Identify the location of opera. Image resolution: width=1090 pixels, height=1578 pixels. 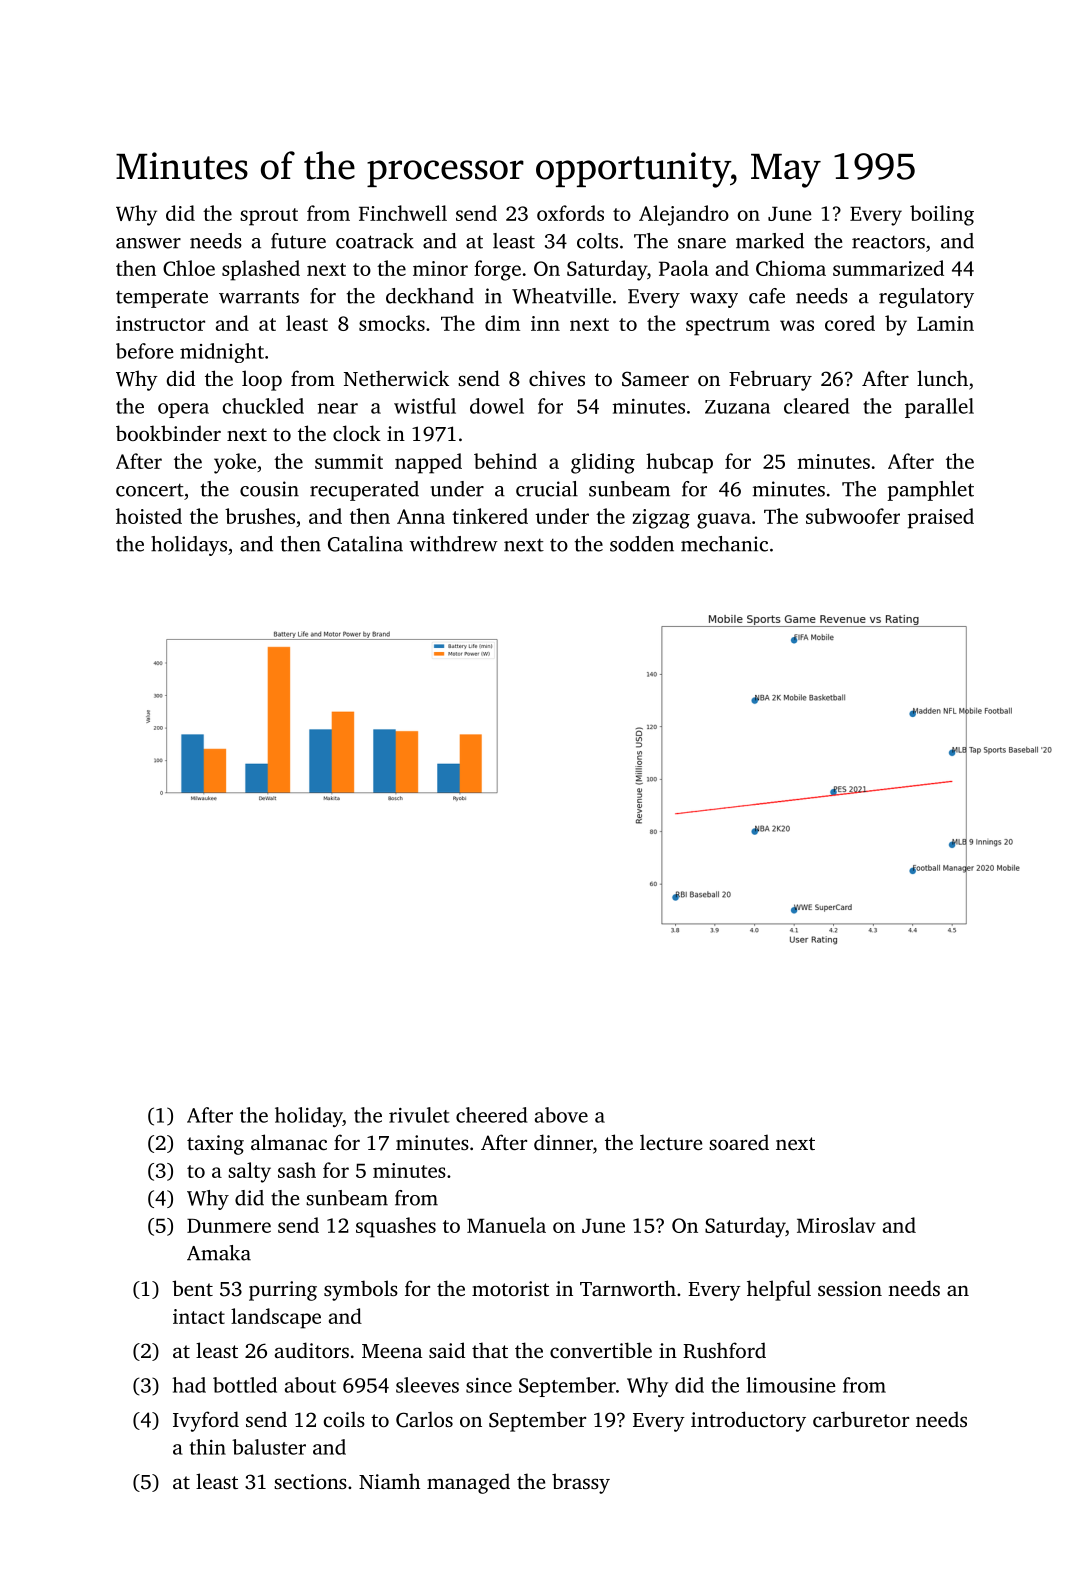
(183, 410).
